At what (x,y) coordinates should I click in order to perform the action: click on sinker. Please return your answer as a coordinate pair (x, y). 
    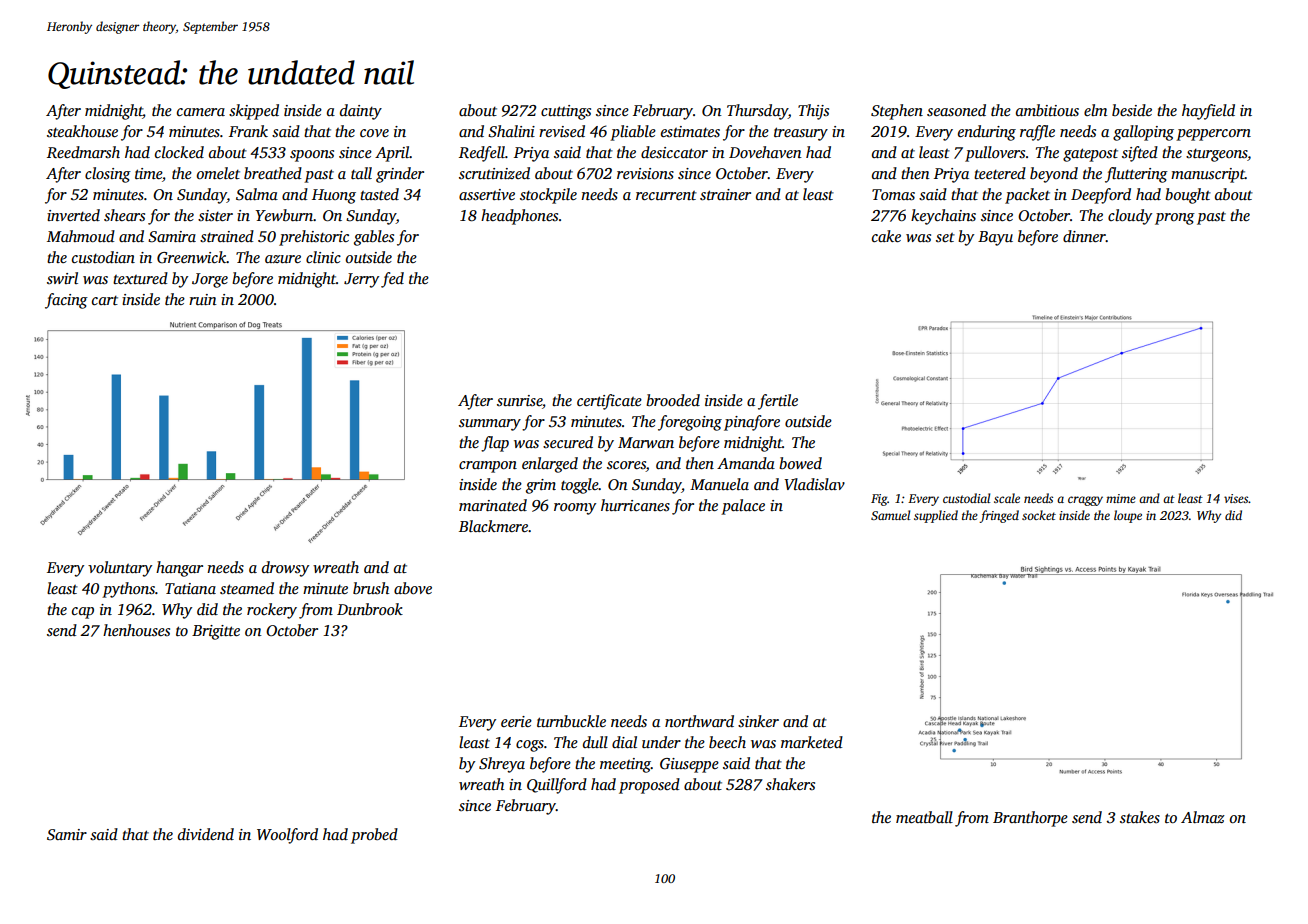
    Looking at the image, I should click on (758, 721).
